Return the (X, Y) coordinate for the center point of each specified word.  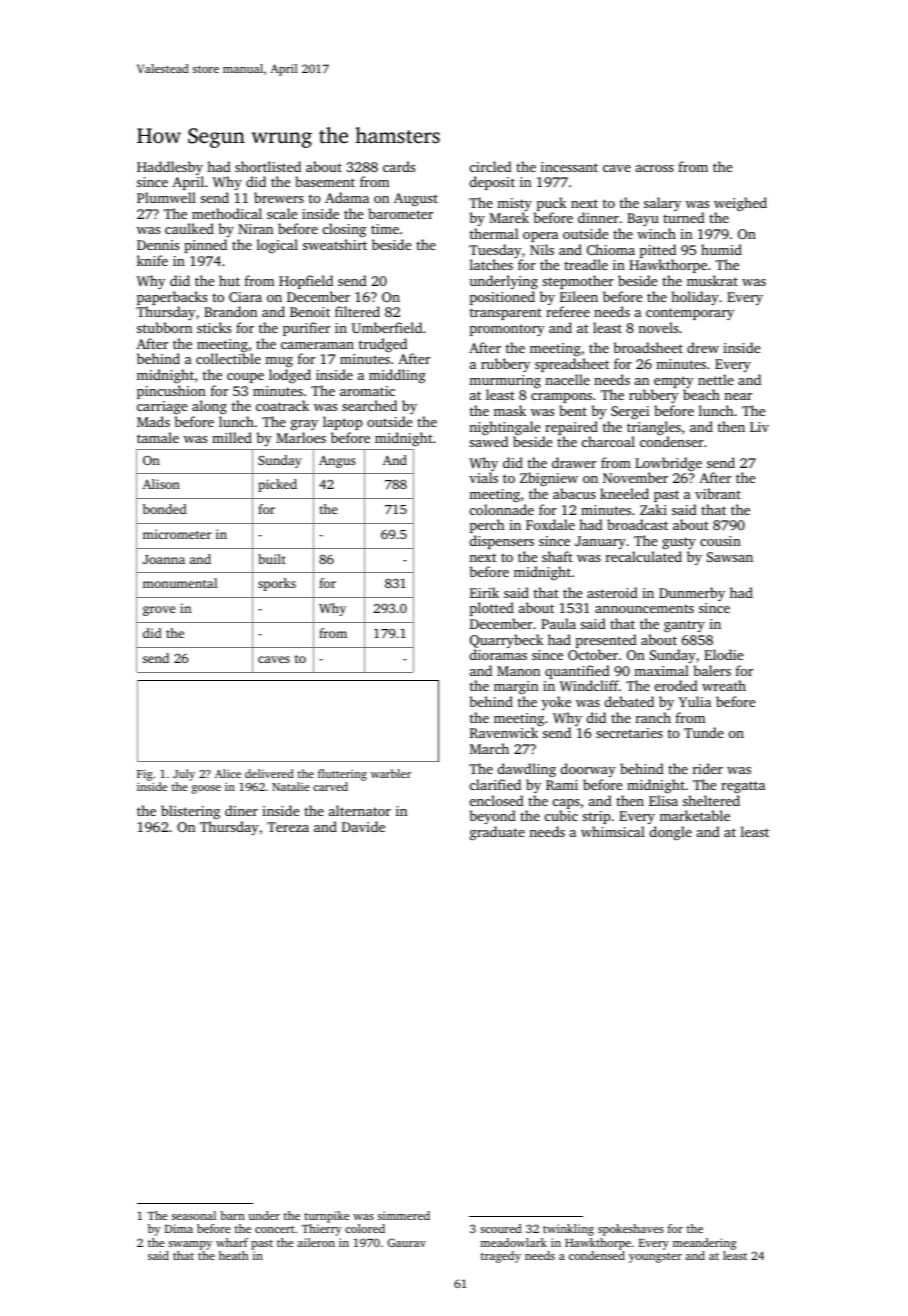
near (738, 396)
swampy (190, 1245)
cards (399, 166)
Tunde (704, 732)
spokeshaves (631, 1230)
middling (397, 376)
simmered (404, 1215)
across (655, 168)
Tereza (288, 827)
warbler (391, 773)
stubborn (164, 327)
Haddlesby (170, 168)
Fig (145, 775)
